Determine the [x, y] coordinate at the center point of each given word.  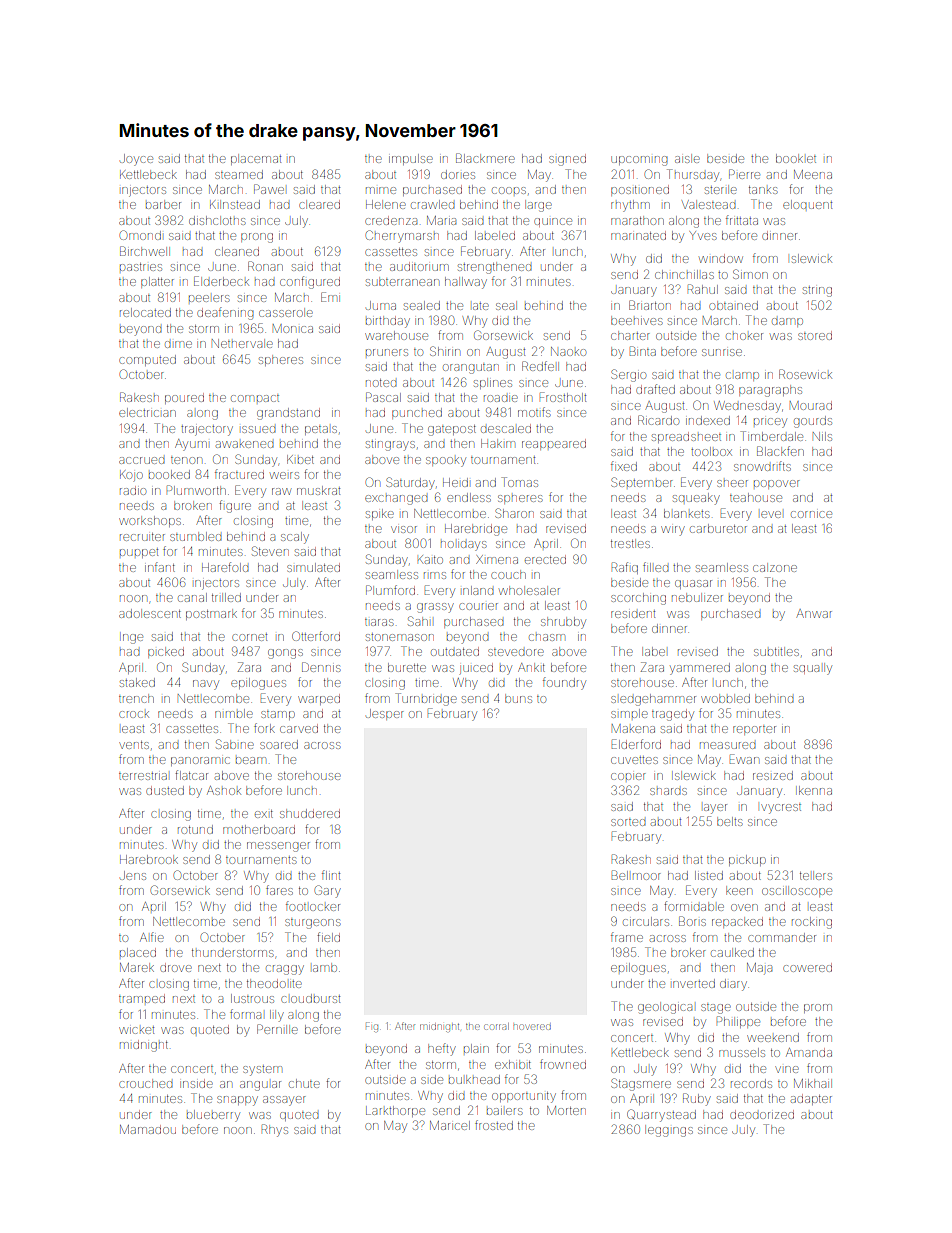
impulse [411, 159]
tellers [816, 875]
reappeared [554, 444]
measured [727, 745]
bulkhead [474, 1079]
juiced [476, 669]
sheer [732, 483]
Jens [133, 875]
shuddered [310, 813]
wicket [136, 1030]
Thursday [693, 175]
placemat [256, 159]
